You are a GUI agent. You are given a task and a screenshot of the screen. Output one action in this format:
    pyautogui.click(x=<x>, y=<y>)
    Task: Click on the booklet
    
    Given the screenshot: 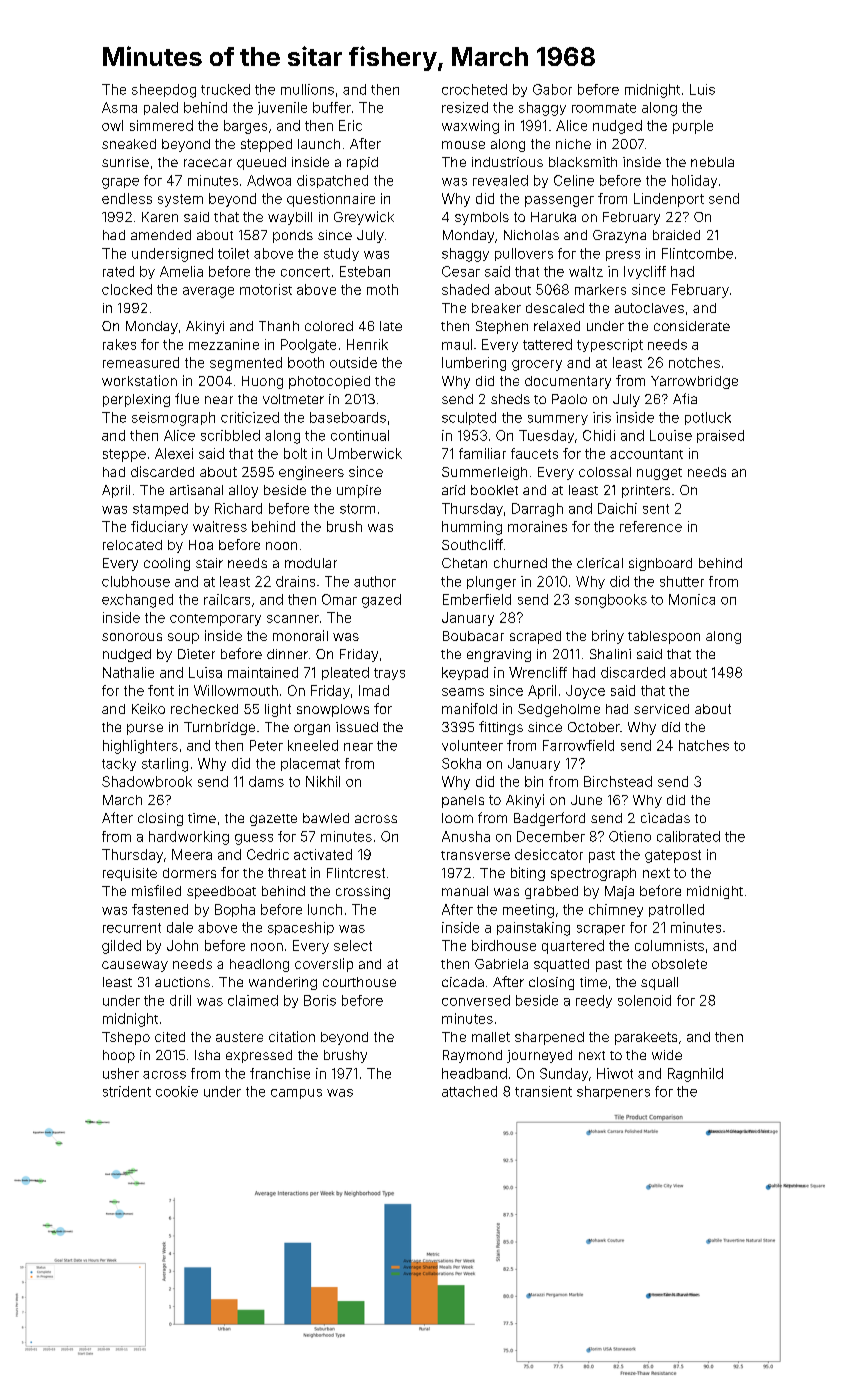 What is the action you would take?
    pyautogui.click(x=494, y=490)
